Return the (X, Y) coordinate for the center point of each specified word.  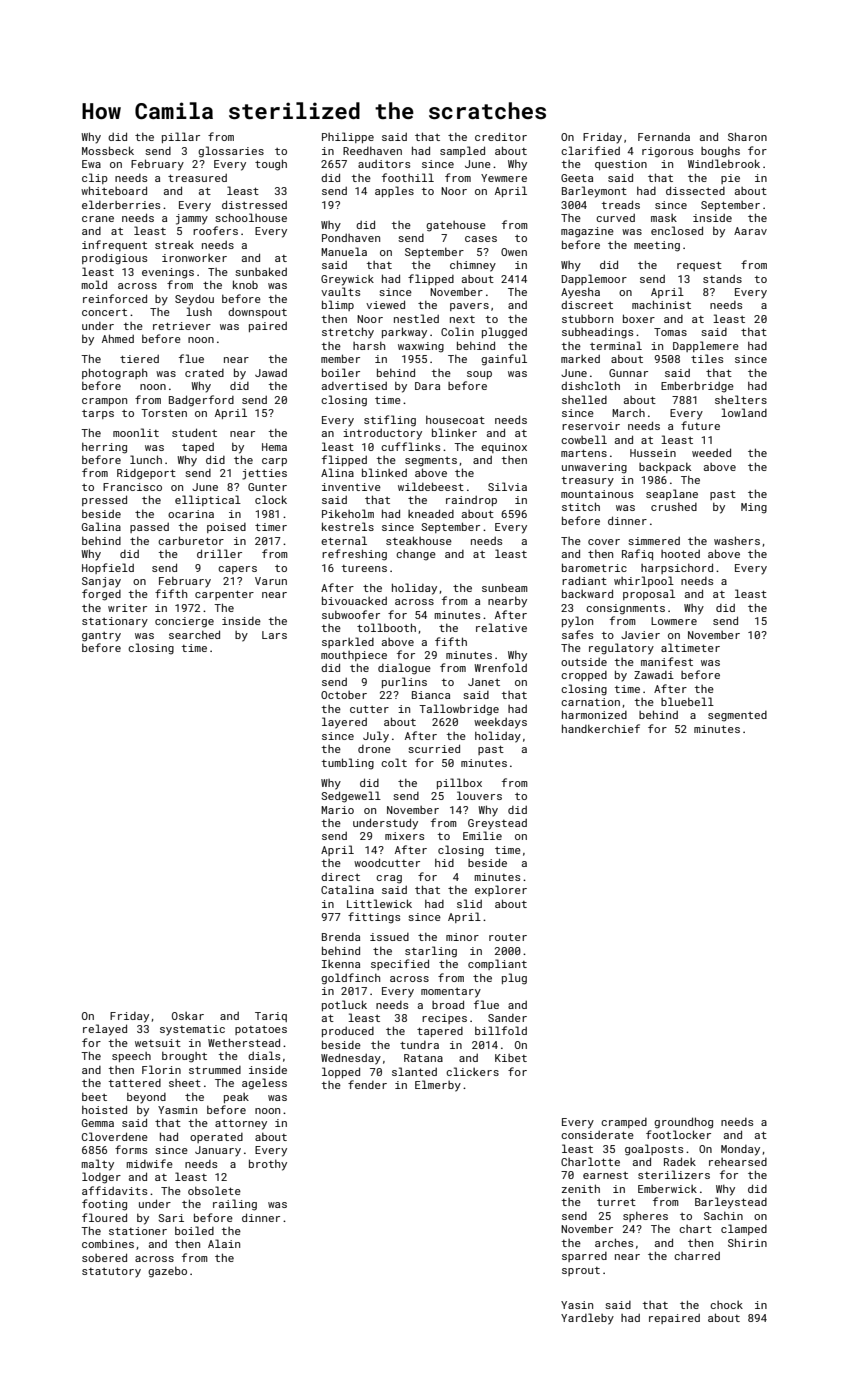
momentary (451, 993)
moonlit (136, 432)
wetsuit (158, 1043)
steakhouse (419, 540)
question (621, 165)
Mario (337, 810)
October (344, 695)
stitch (581, 506)
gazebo (167, 1272)
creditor (501, 136)
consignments (625, 609)
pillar (181, 137)
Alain (224, 1243)
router (508, 937)
